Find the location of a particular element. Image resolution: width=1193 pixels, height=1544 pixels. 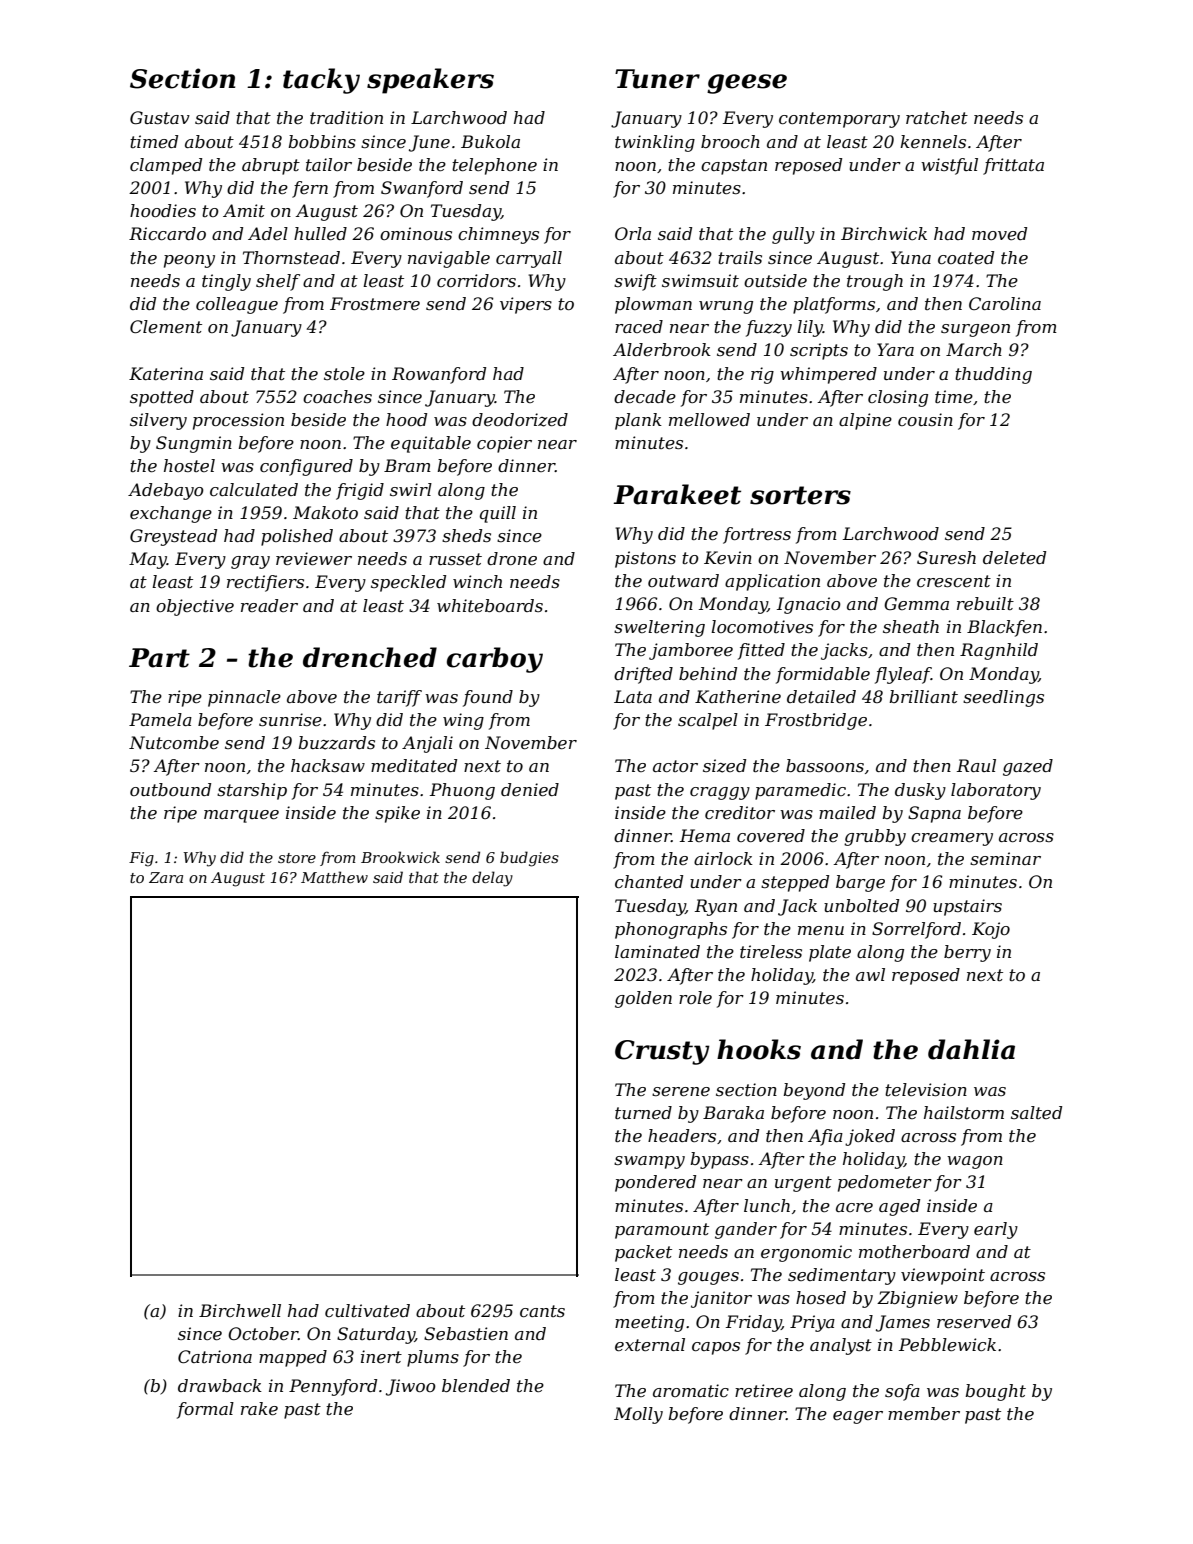

geese is located at coordinates (747, 84).
